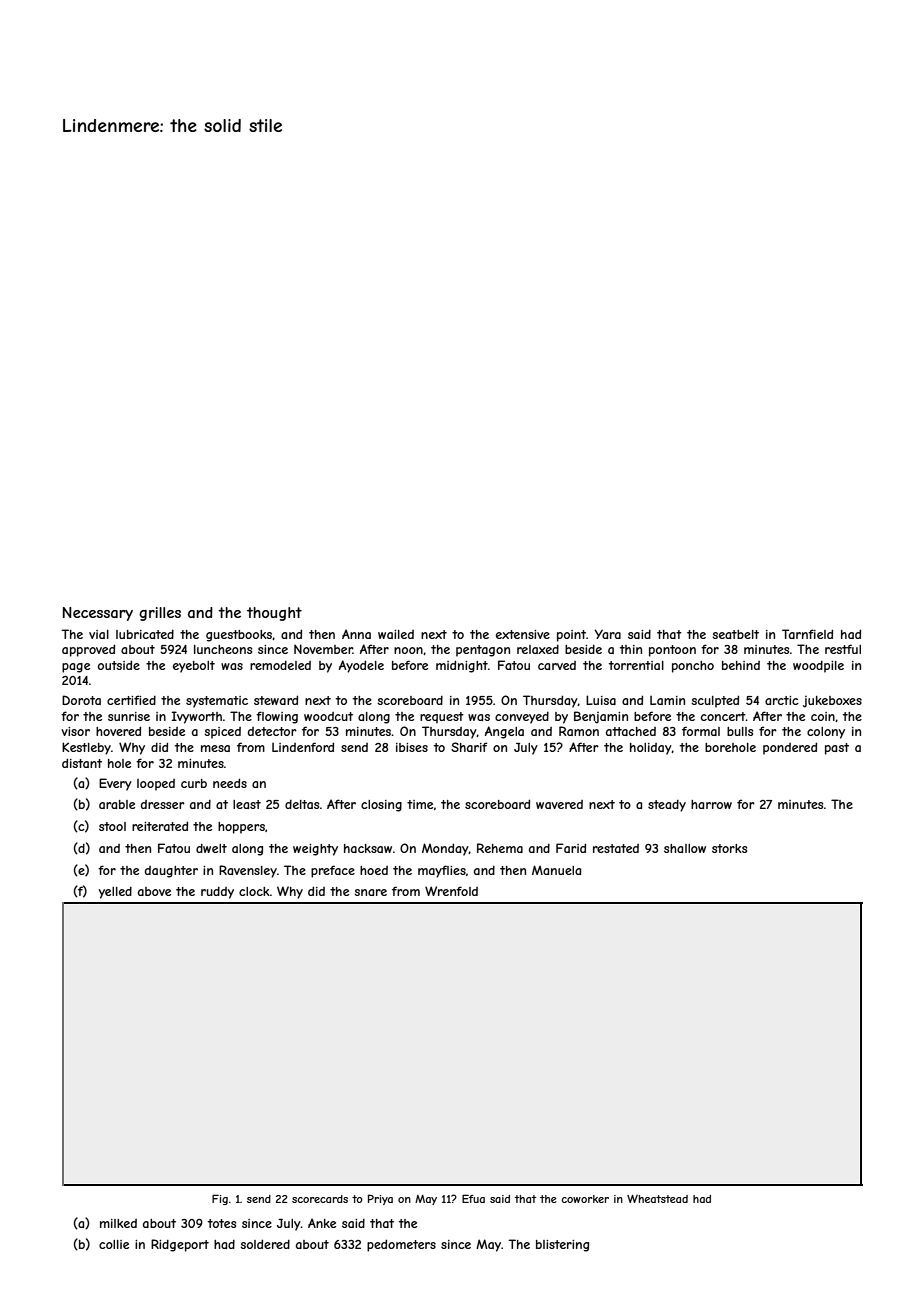 The height and width of the screenshot is (1308, 924). I want to click on restful, so click(843, 649).
